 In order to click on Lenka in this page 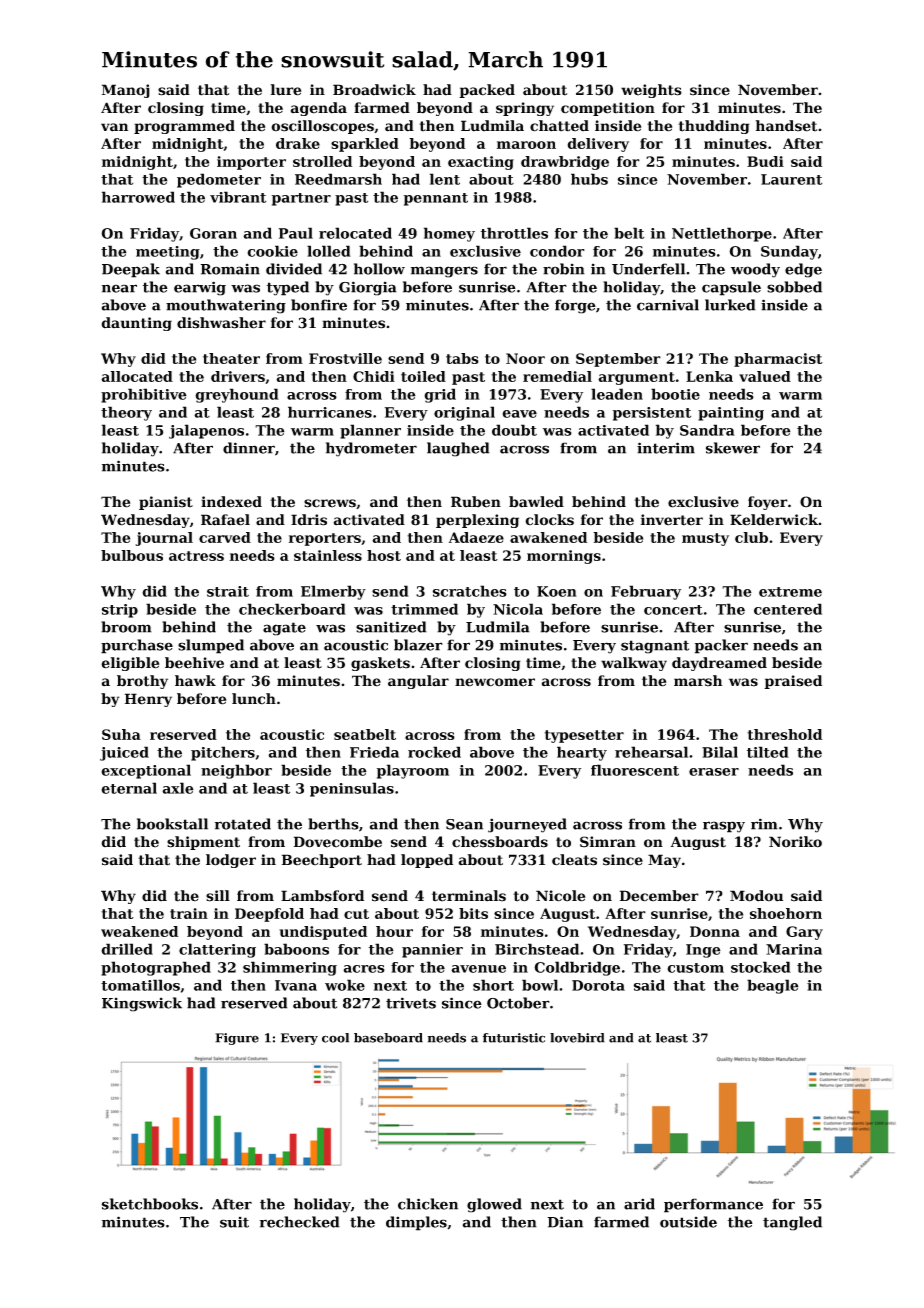, I will do `click(709, 376)`.
